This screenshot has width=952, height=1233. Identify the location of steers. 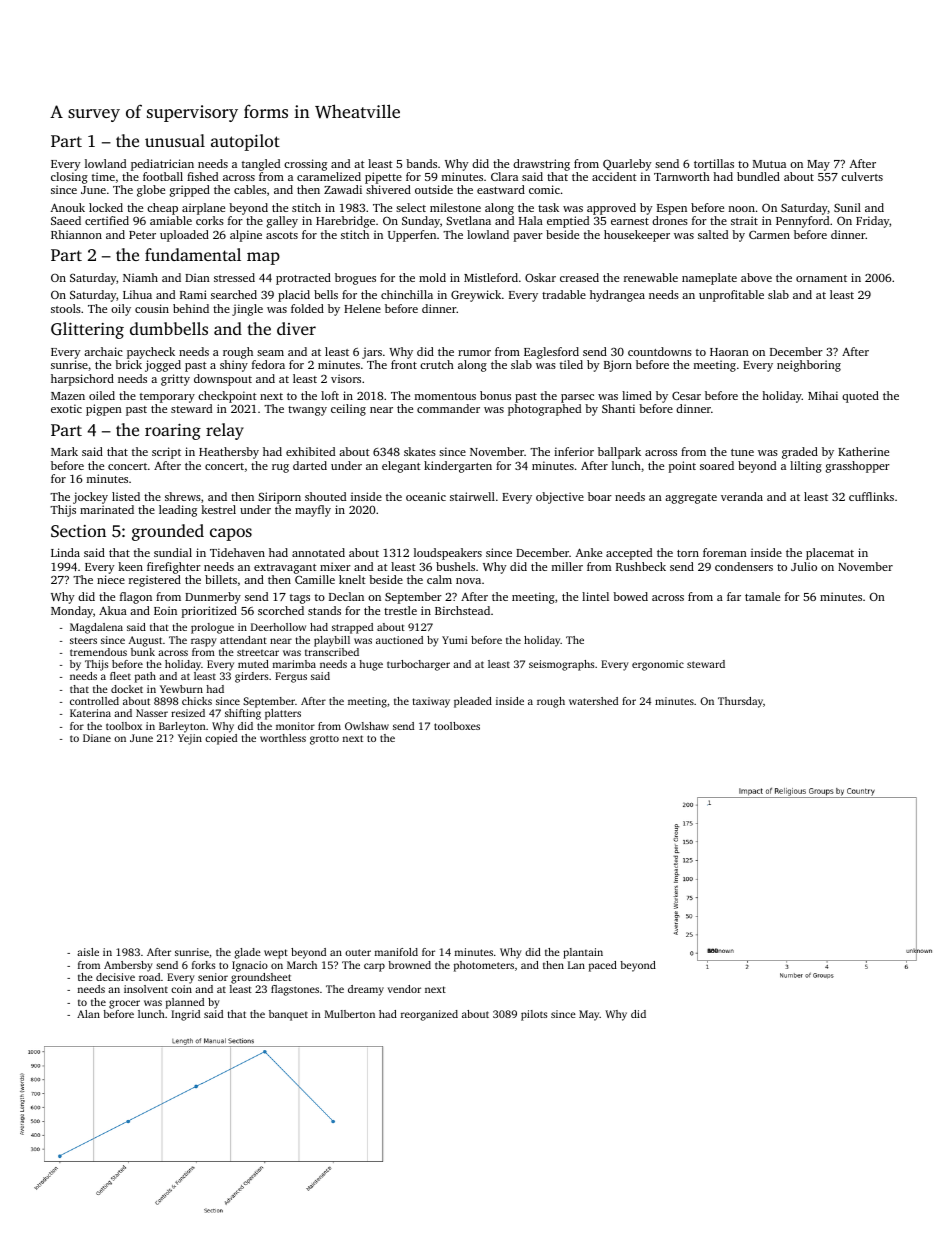
(83, 640).
